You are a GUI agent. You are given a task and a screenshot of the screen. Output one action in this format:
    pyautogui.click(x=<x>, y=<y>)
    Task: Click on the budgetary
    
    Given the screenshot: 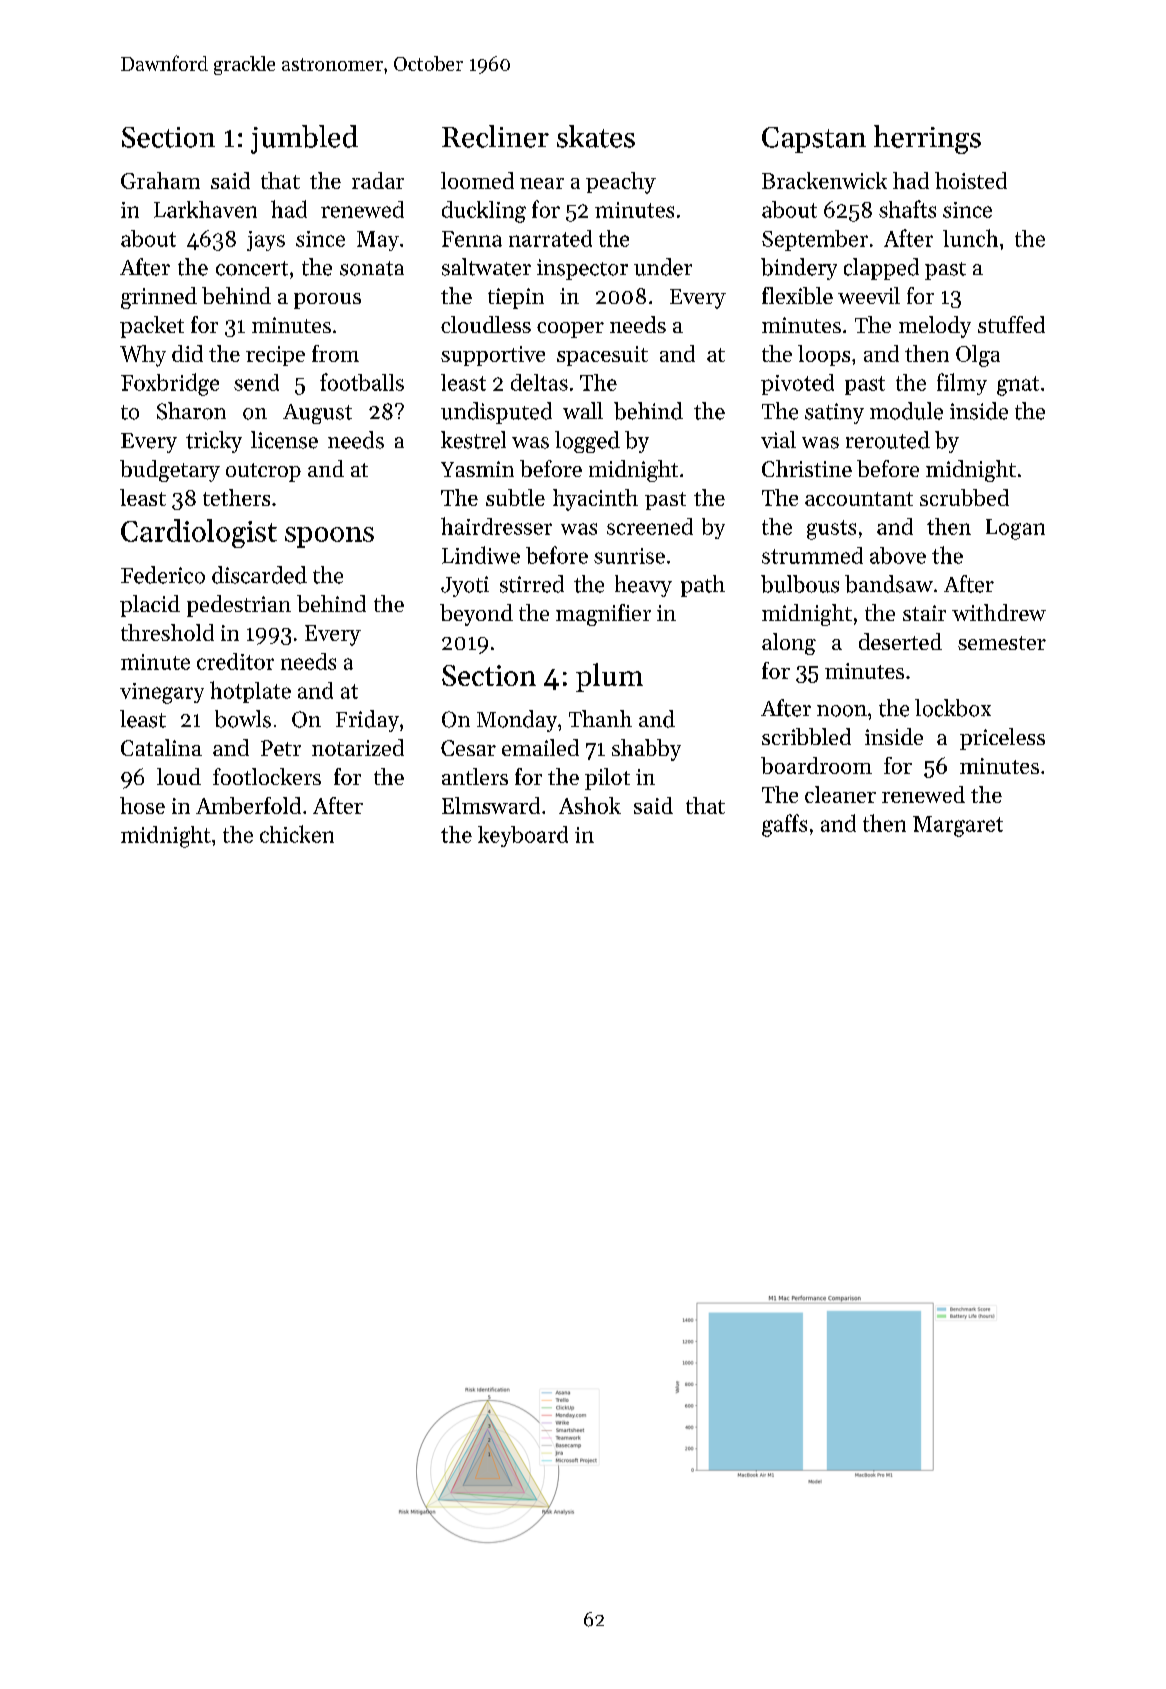 What is the action you would take?
    pyautogui.click(x=170, y=471)
